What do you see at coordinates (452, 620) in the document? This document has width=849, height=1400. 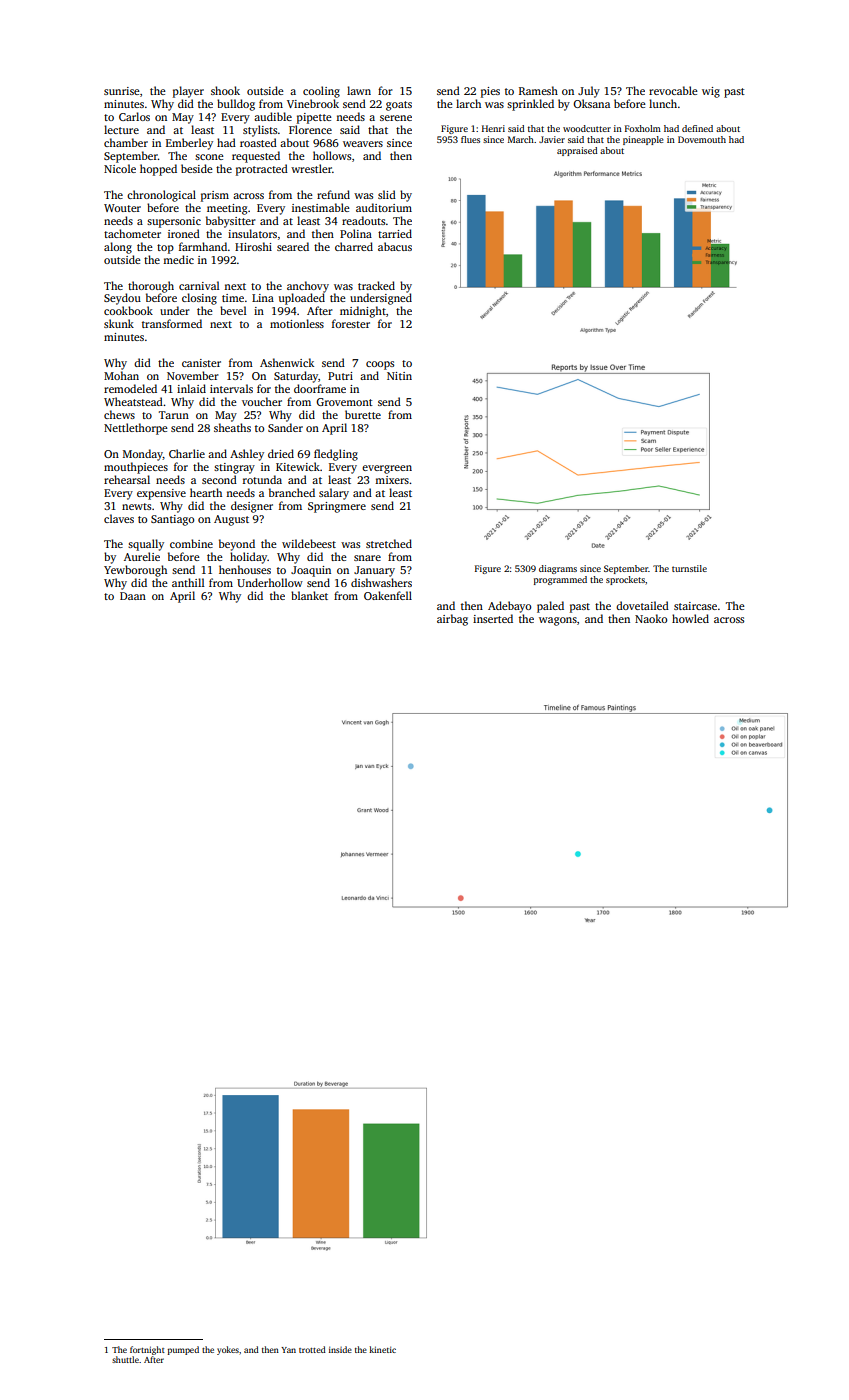 I see `airbag` at bounding box center [452, 620].
